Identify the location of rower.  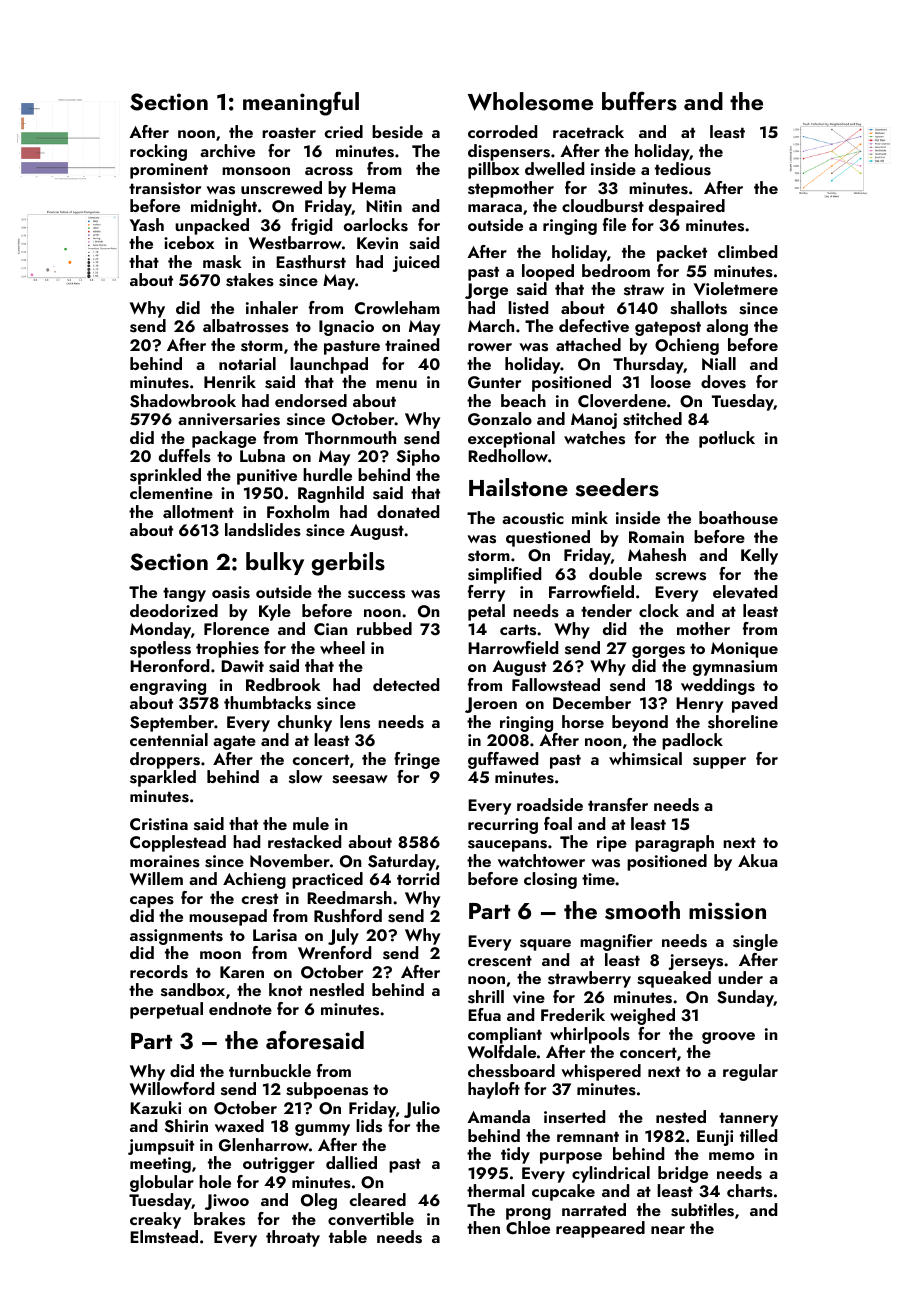
(490, 347).
